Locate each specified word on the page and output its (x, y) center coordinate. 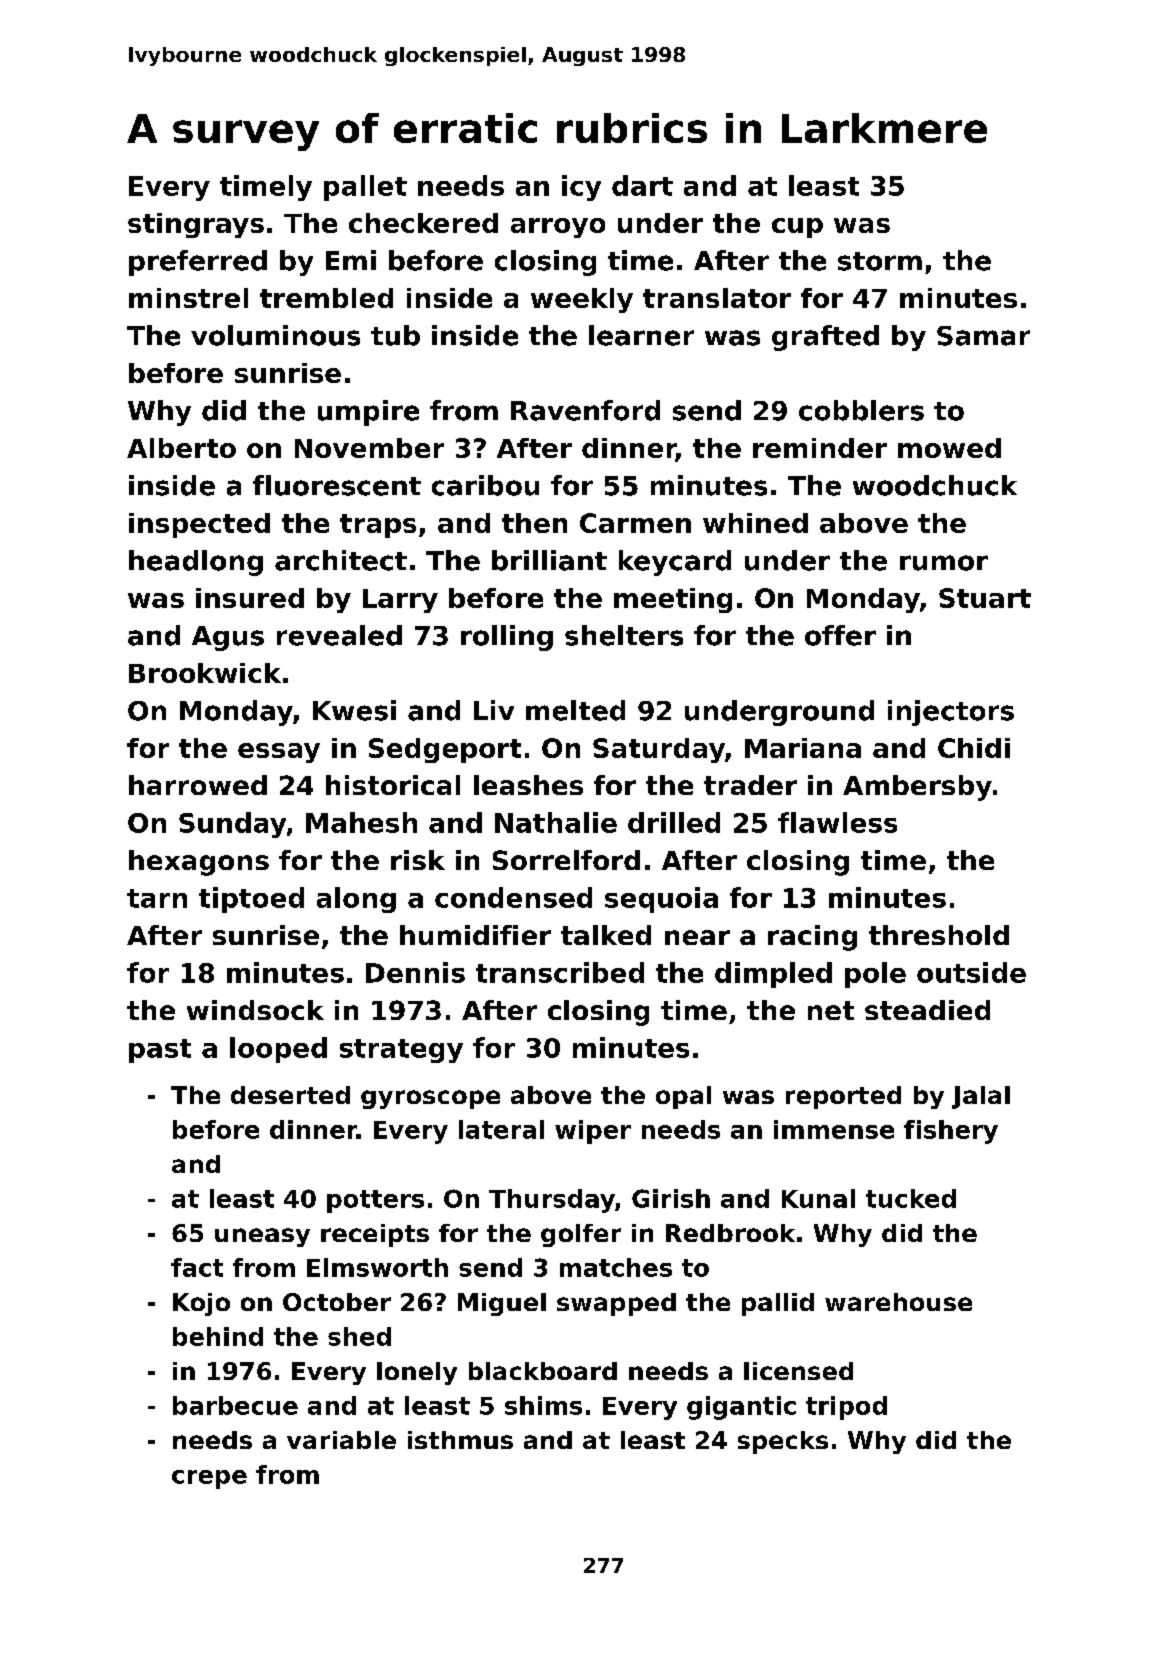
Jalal (981, 1097)
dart (642, 185)
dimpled (773, 975)
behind (218, 1336)
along (356, 900)
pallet (365, 188)
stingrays (196, 225)
